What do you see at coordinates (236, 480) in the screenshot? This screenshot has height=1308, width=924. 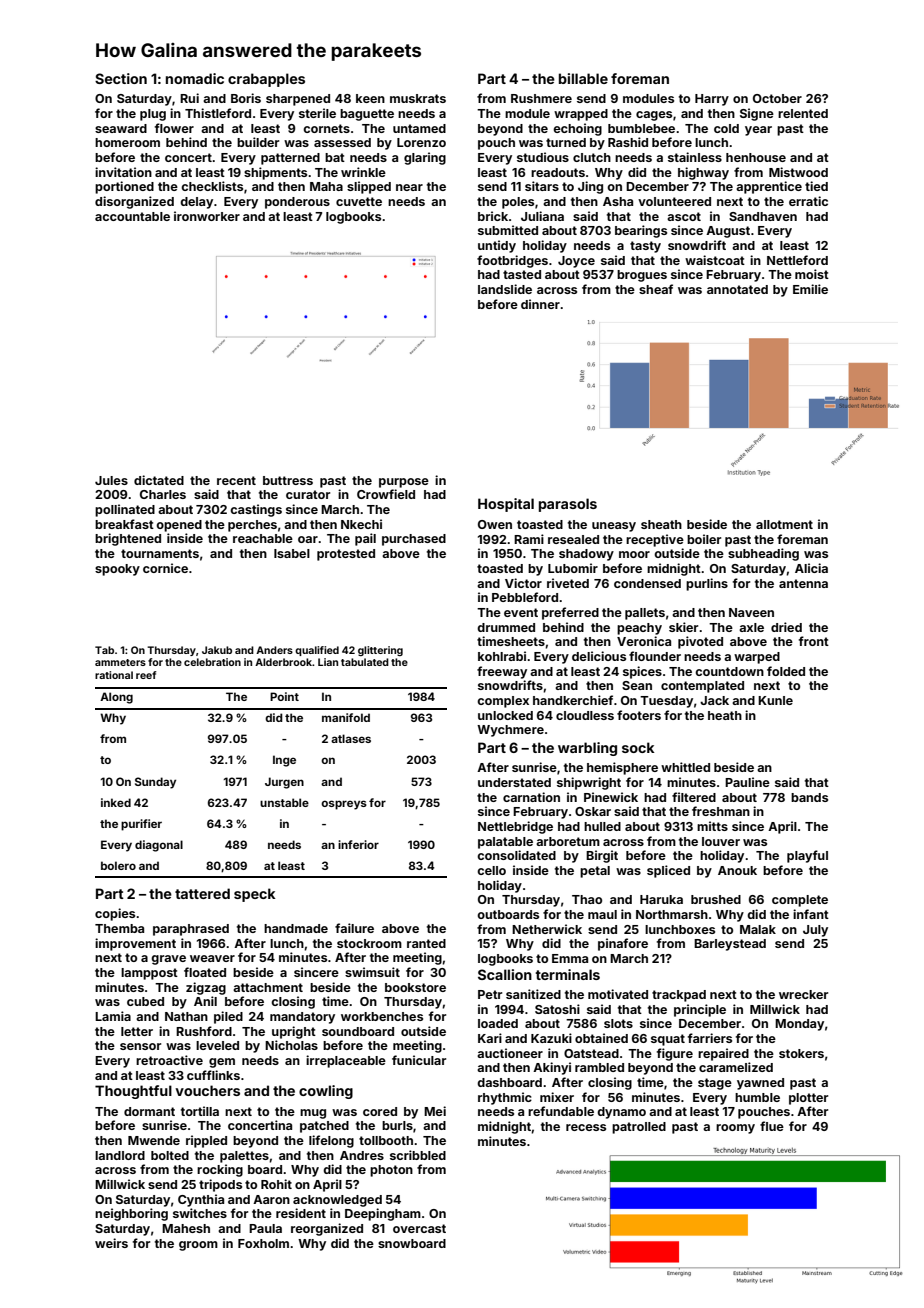 I see `recent` at bounding box center [236, 480].
